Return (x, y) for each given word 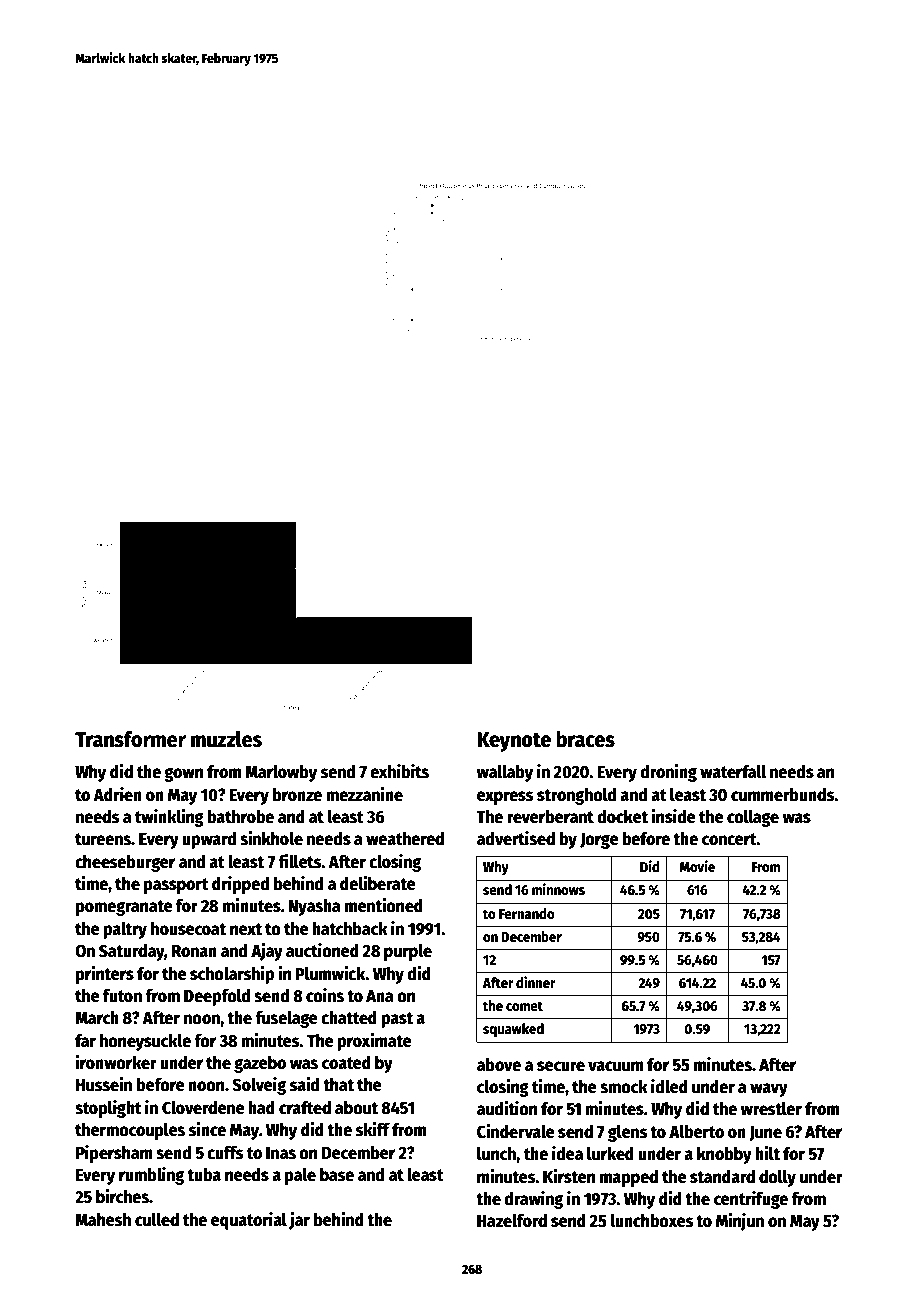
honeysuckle (145, 1042)
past (397, 1020)
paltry (125, 930)
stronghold (576, 796)
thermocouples (130, 1131)
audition (507, 1108)
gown (183, 774)
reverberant (550, 817)
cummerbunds (783, 795)
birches (122, 1196)
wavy (769, 1090)
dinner (536, 982)
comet (524, 1006)
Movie (697, 866)
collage (753, 818)
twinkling (169, 818)
